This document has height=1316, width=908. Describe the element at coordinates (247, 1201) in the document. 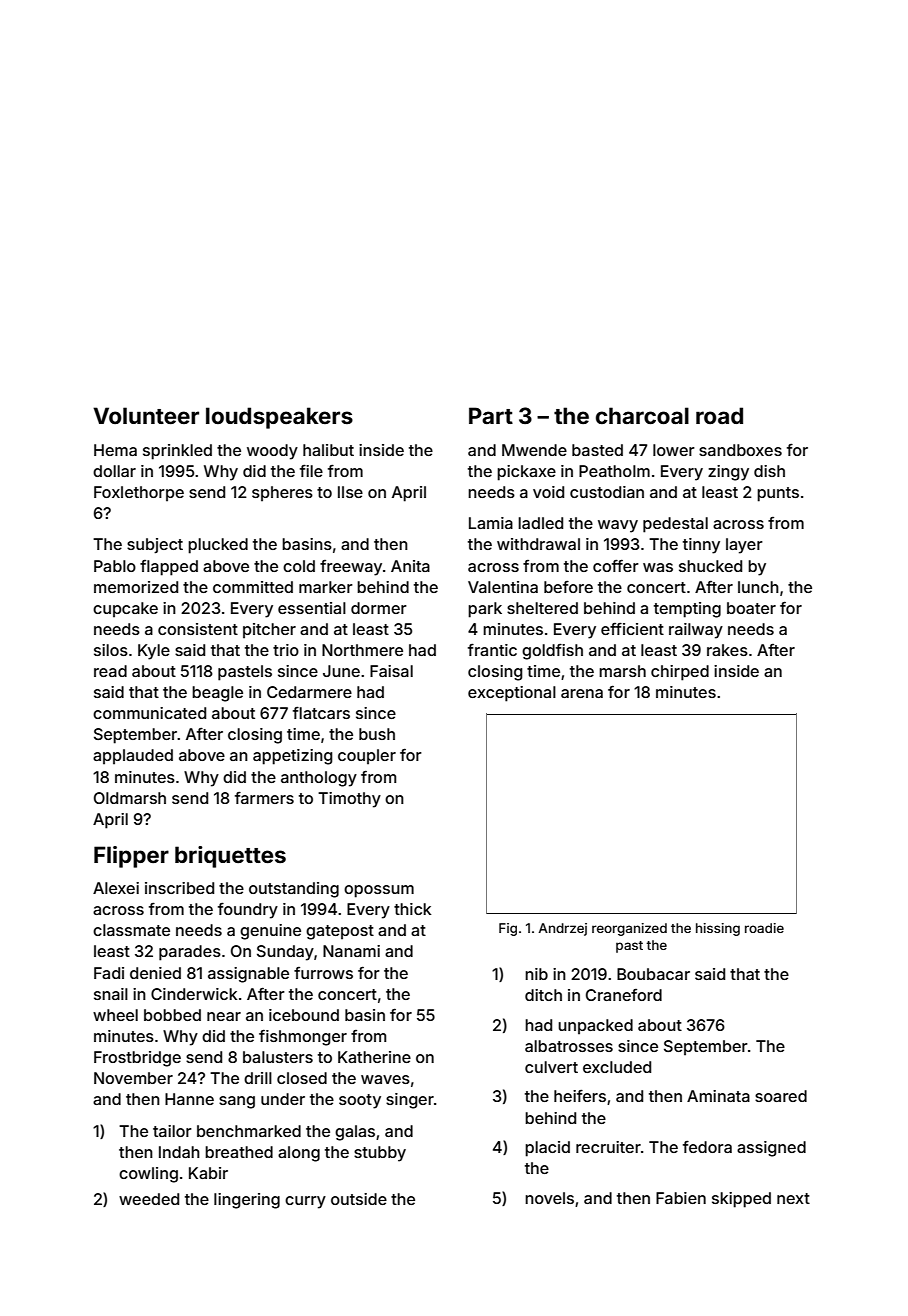

I see `lingering` at that location.
